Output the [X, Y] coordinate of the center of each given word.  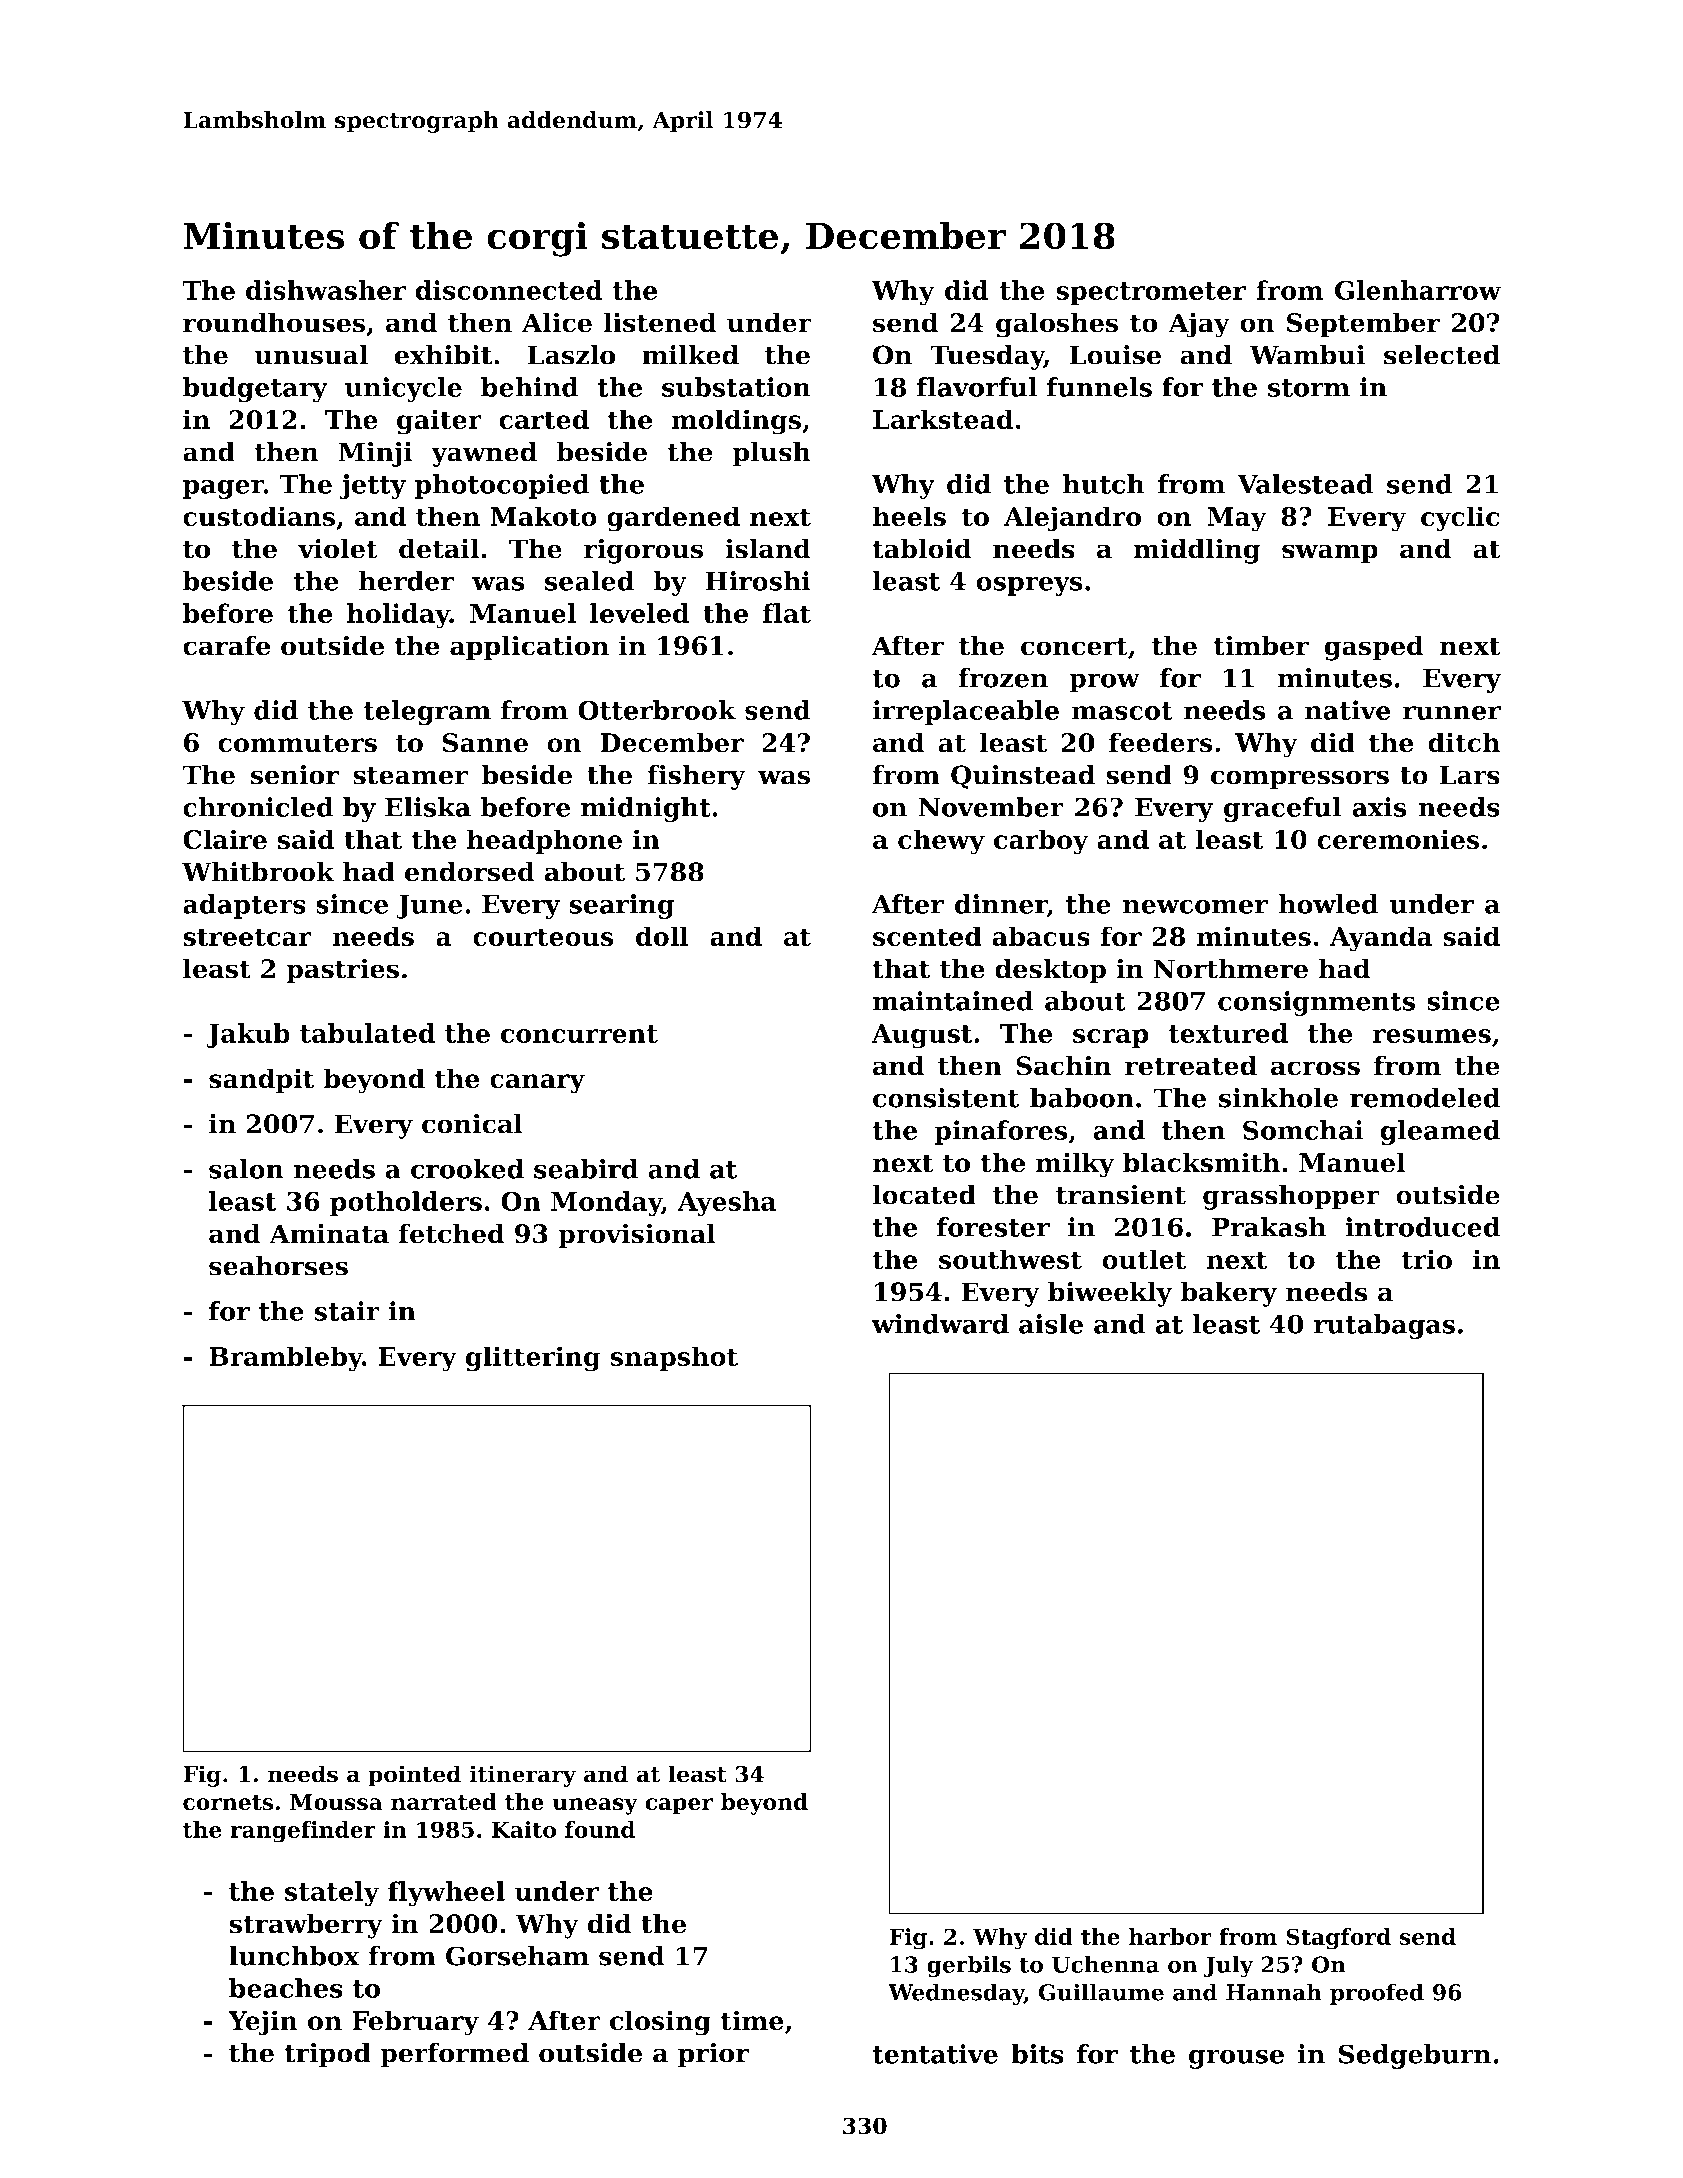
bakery [1228, 1294]
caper [679, 1806]
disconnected [509, 290]
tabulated [367, 1033]
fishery [696, 777]
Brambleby [286, 1359]
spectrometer [1151, 293]
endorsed [470, 871]
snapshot [674, 1358]
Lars [1469, 775]
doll [662, 936]
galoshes [1057, 325]
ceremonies [1398, 839]
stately [332, 1894]
